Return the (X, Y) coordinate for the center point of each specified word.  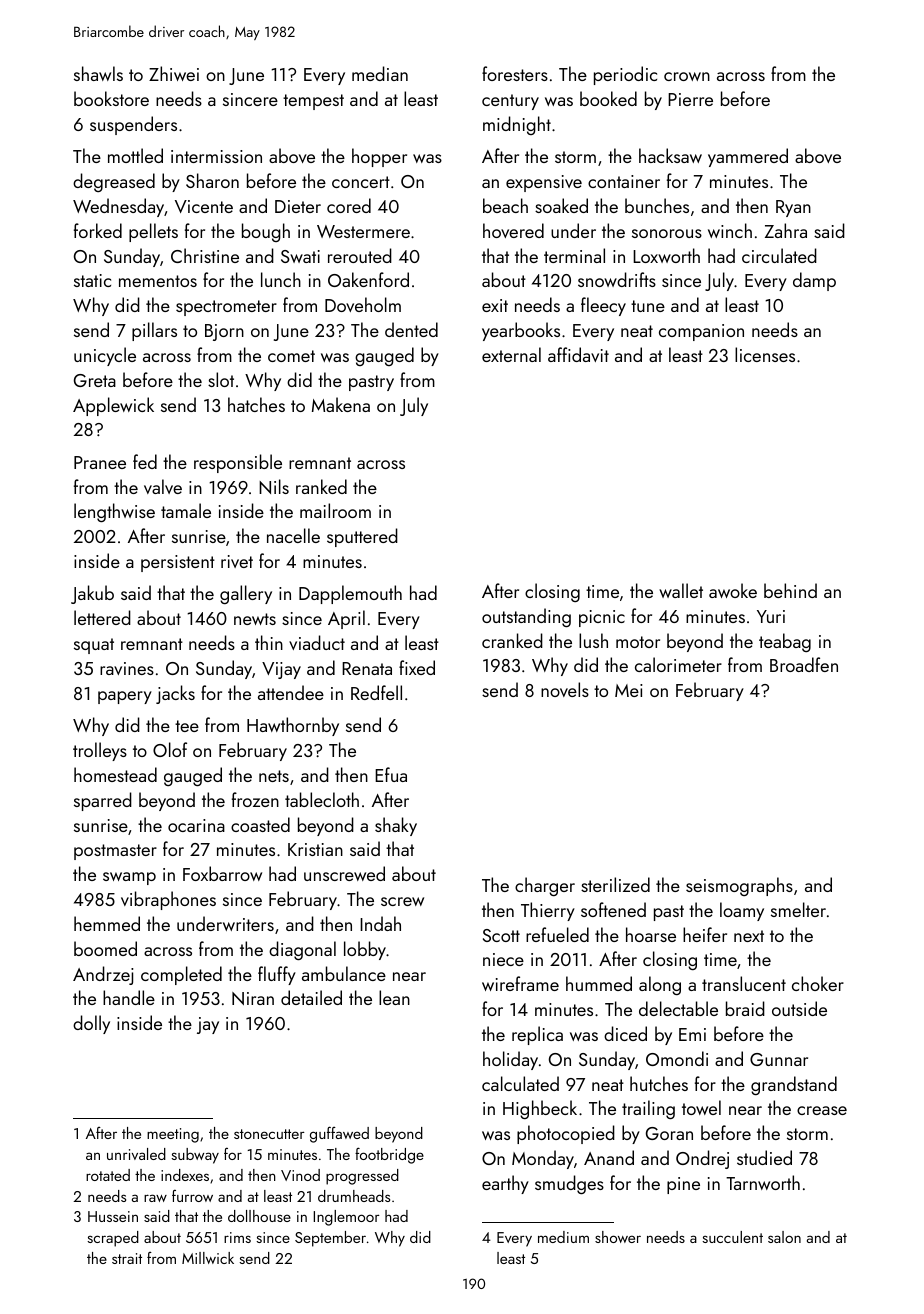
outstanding (526, 617)
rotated (108, 1175)
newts (255, 619)
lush (593, 640)
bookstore (111, 98)
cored (349, 205)
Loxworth (666, 255)
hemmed (107, 923)
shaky (396, 826)
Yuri (771, 616)
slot (221, 379)
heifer (705, 934)
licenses (765, 354)
